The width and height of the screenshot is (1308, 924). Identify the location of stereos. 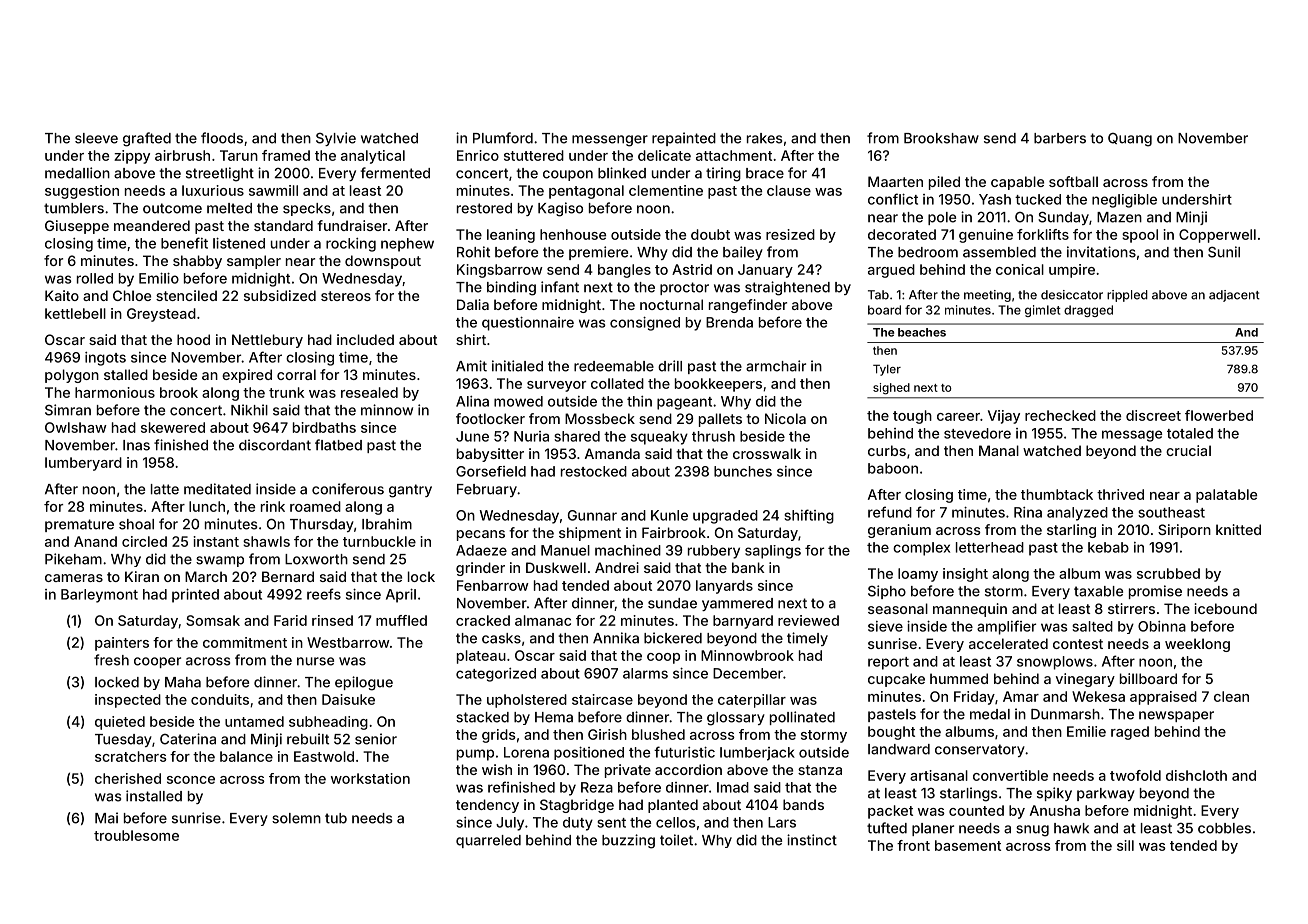
(346, 296).
